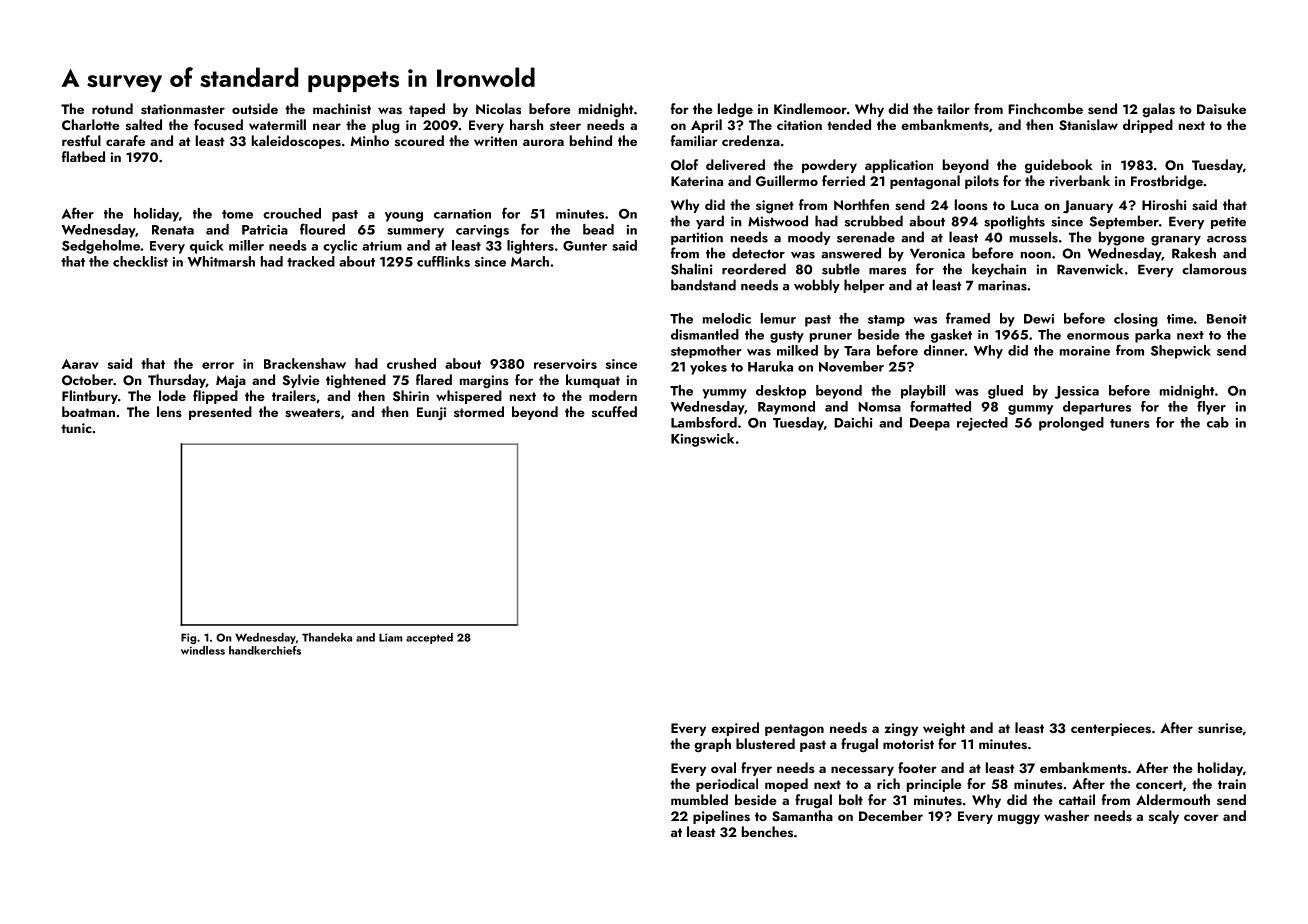 Image resolution: width=1308 pixels, height=924 pixels. Describe the element at coordinates (429, 638) in the screenshot. I see `accepted` at that location.
